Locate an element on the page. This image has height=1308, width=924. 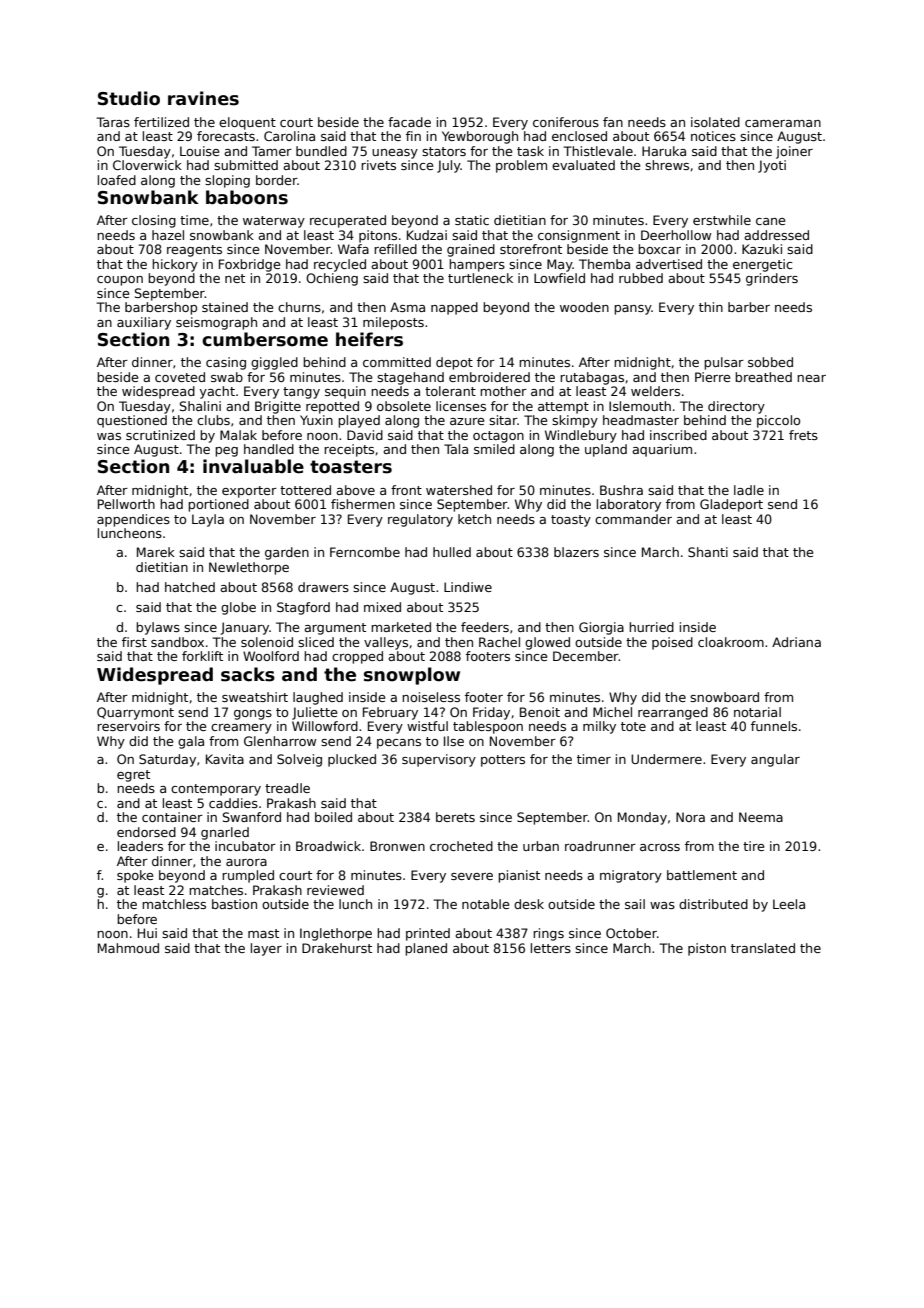
first is located at coordinates (134, 642).
